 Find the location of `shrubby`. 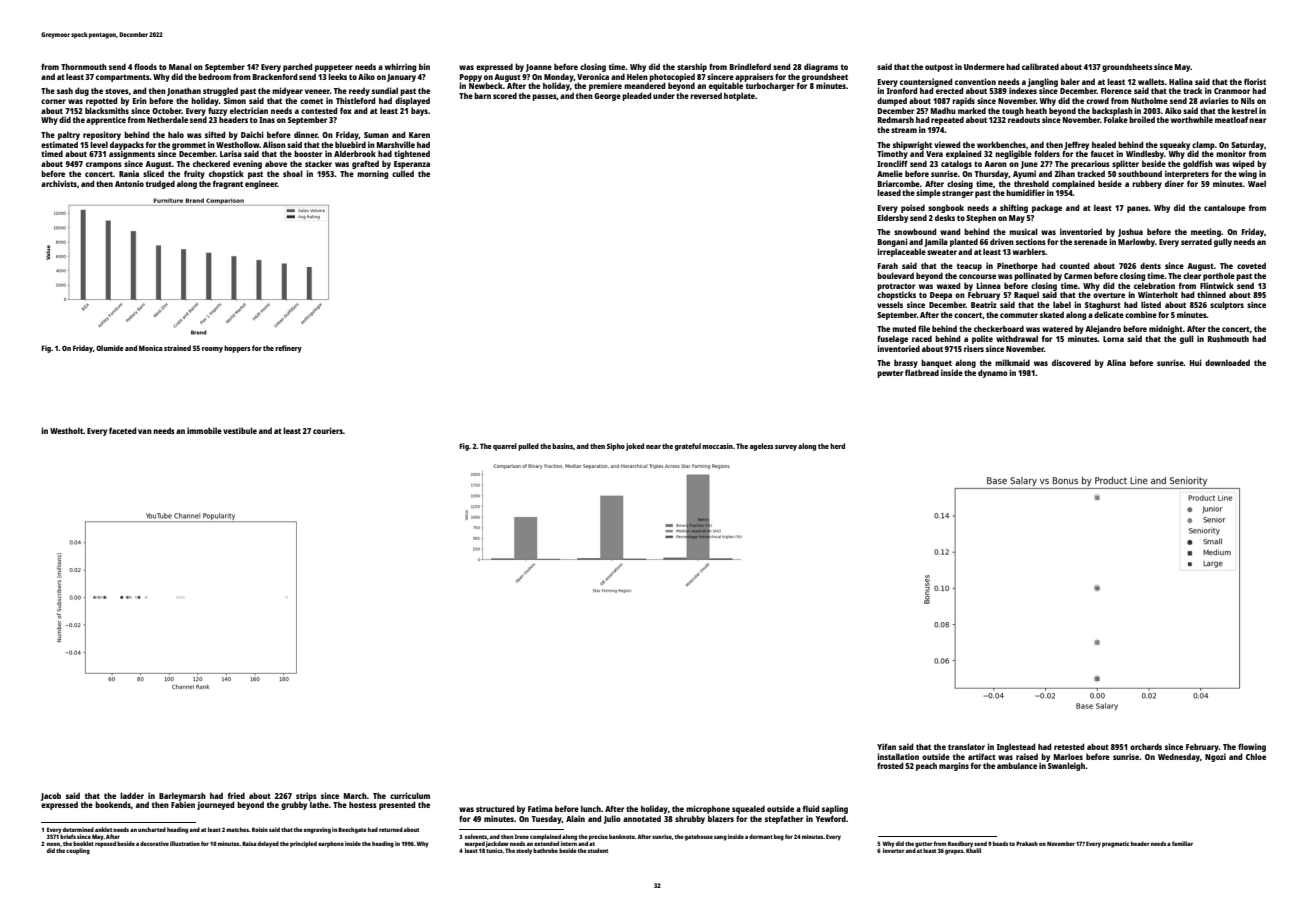

shrubby is located at coordinates (690, 819).
